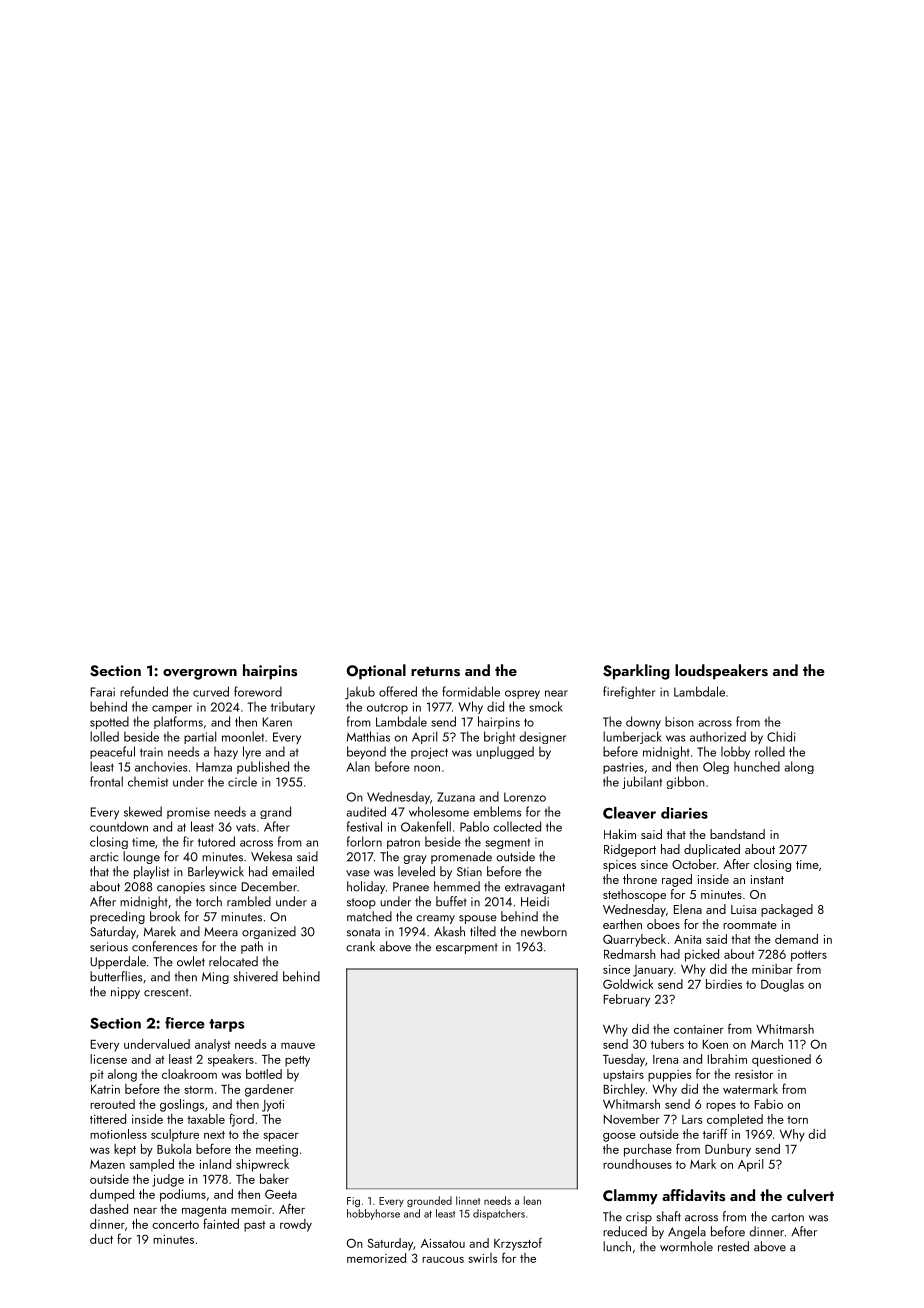 This page has height=1308, width=924. What do you see at coordinates (427, 768) in the page?
I see `noon` at bounding box center [427, 768].
